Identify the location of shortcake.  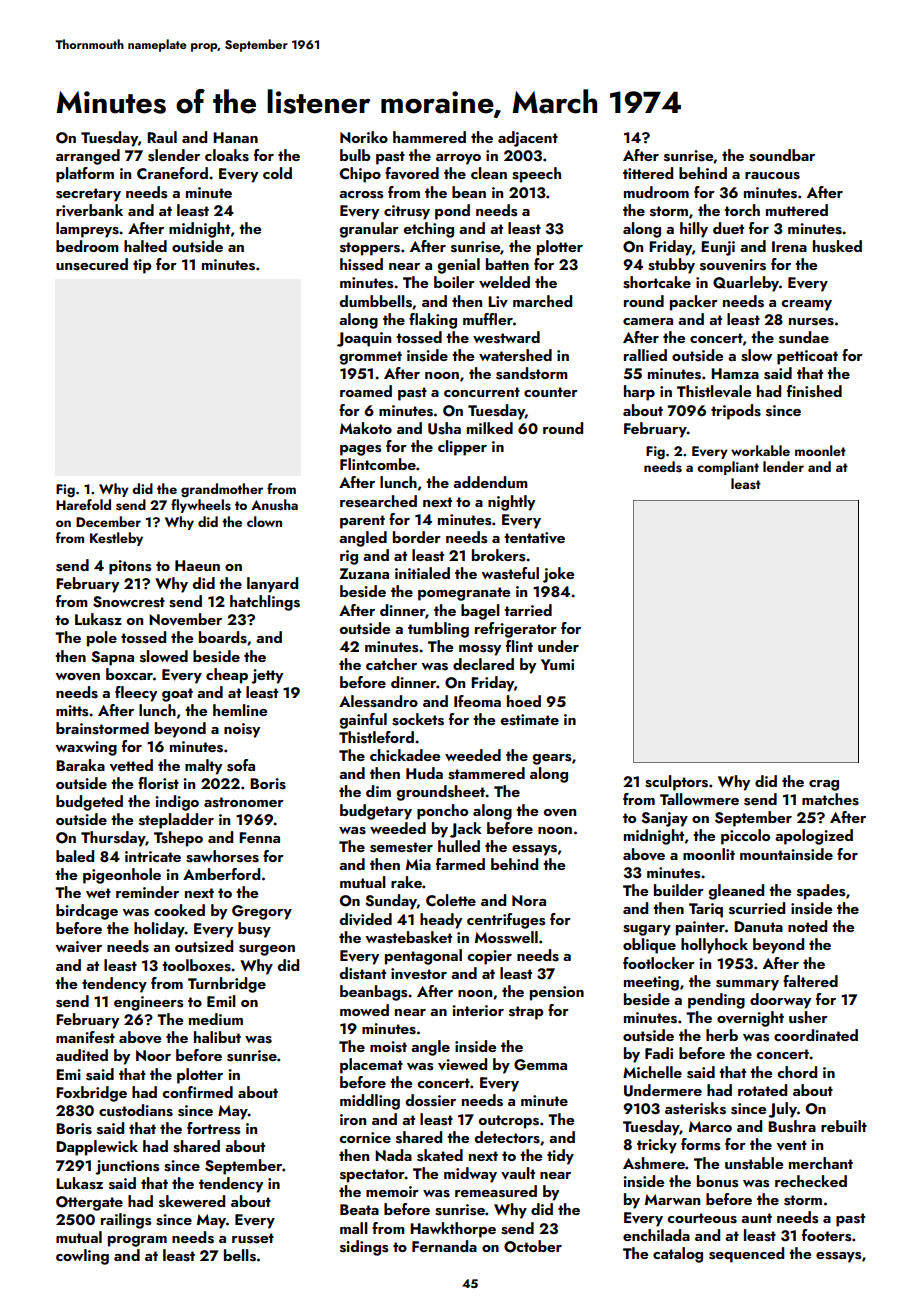
(657, 282).
